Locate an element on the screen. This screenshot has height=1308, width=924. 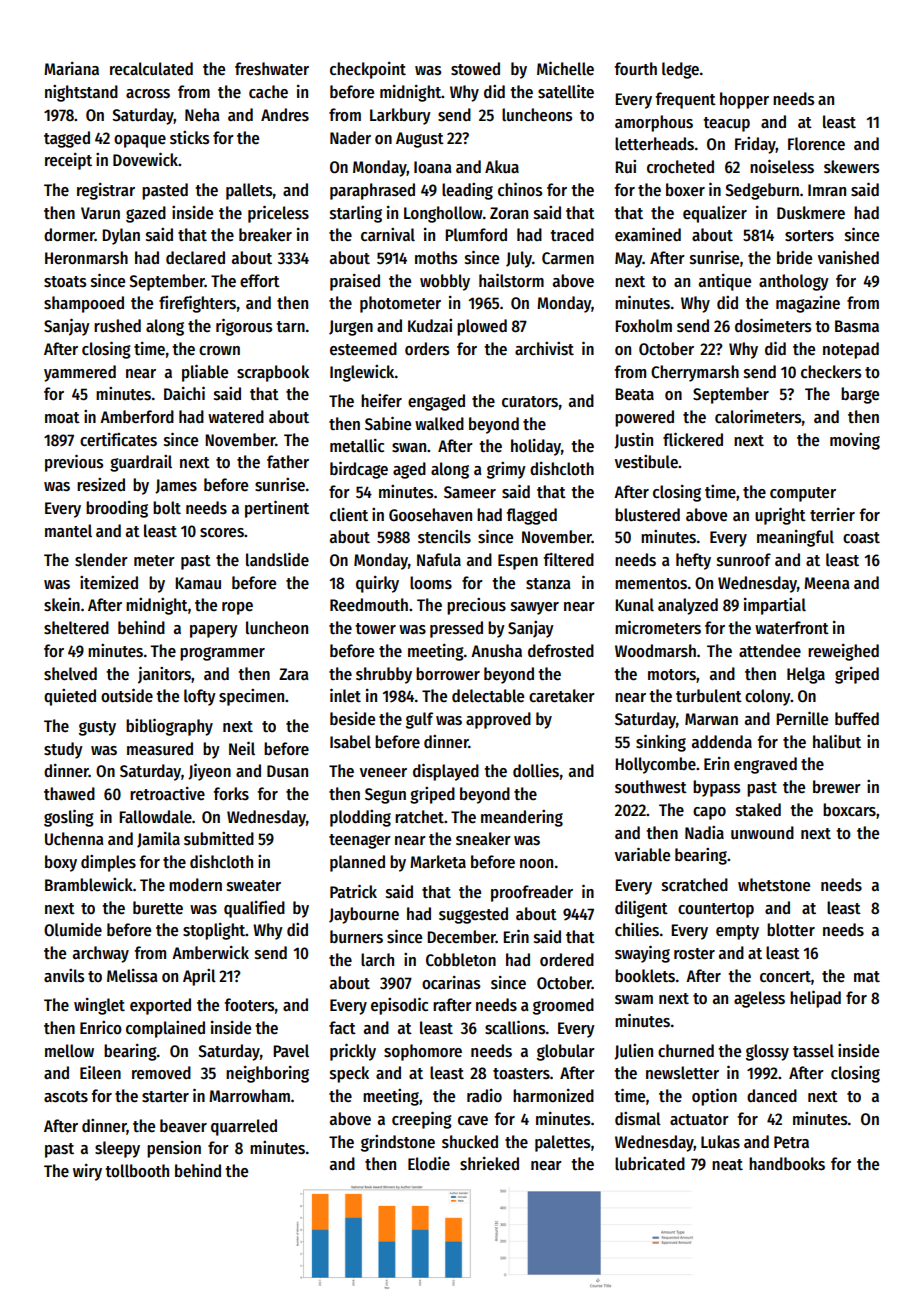
magazine is located at coordinates (808, 304).
